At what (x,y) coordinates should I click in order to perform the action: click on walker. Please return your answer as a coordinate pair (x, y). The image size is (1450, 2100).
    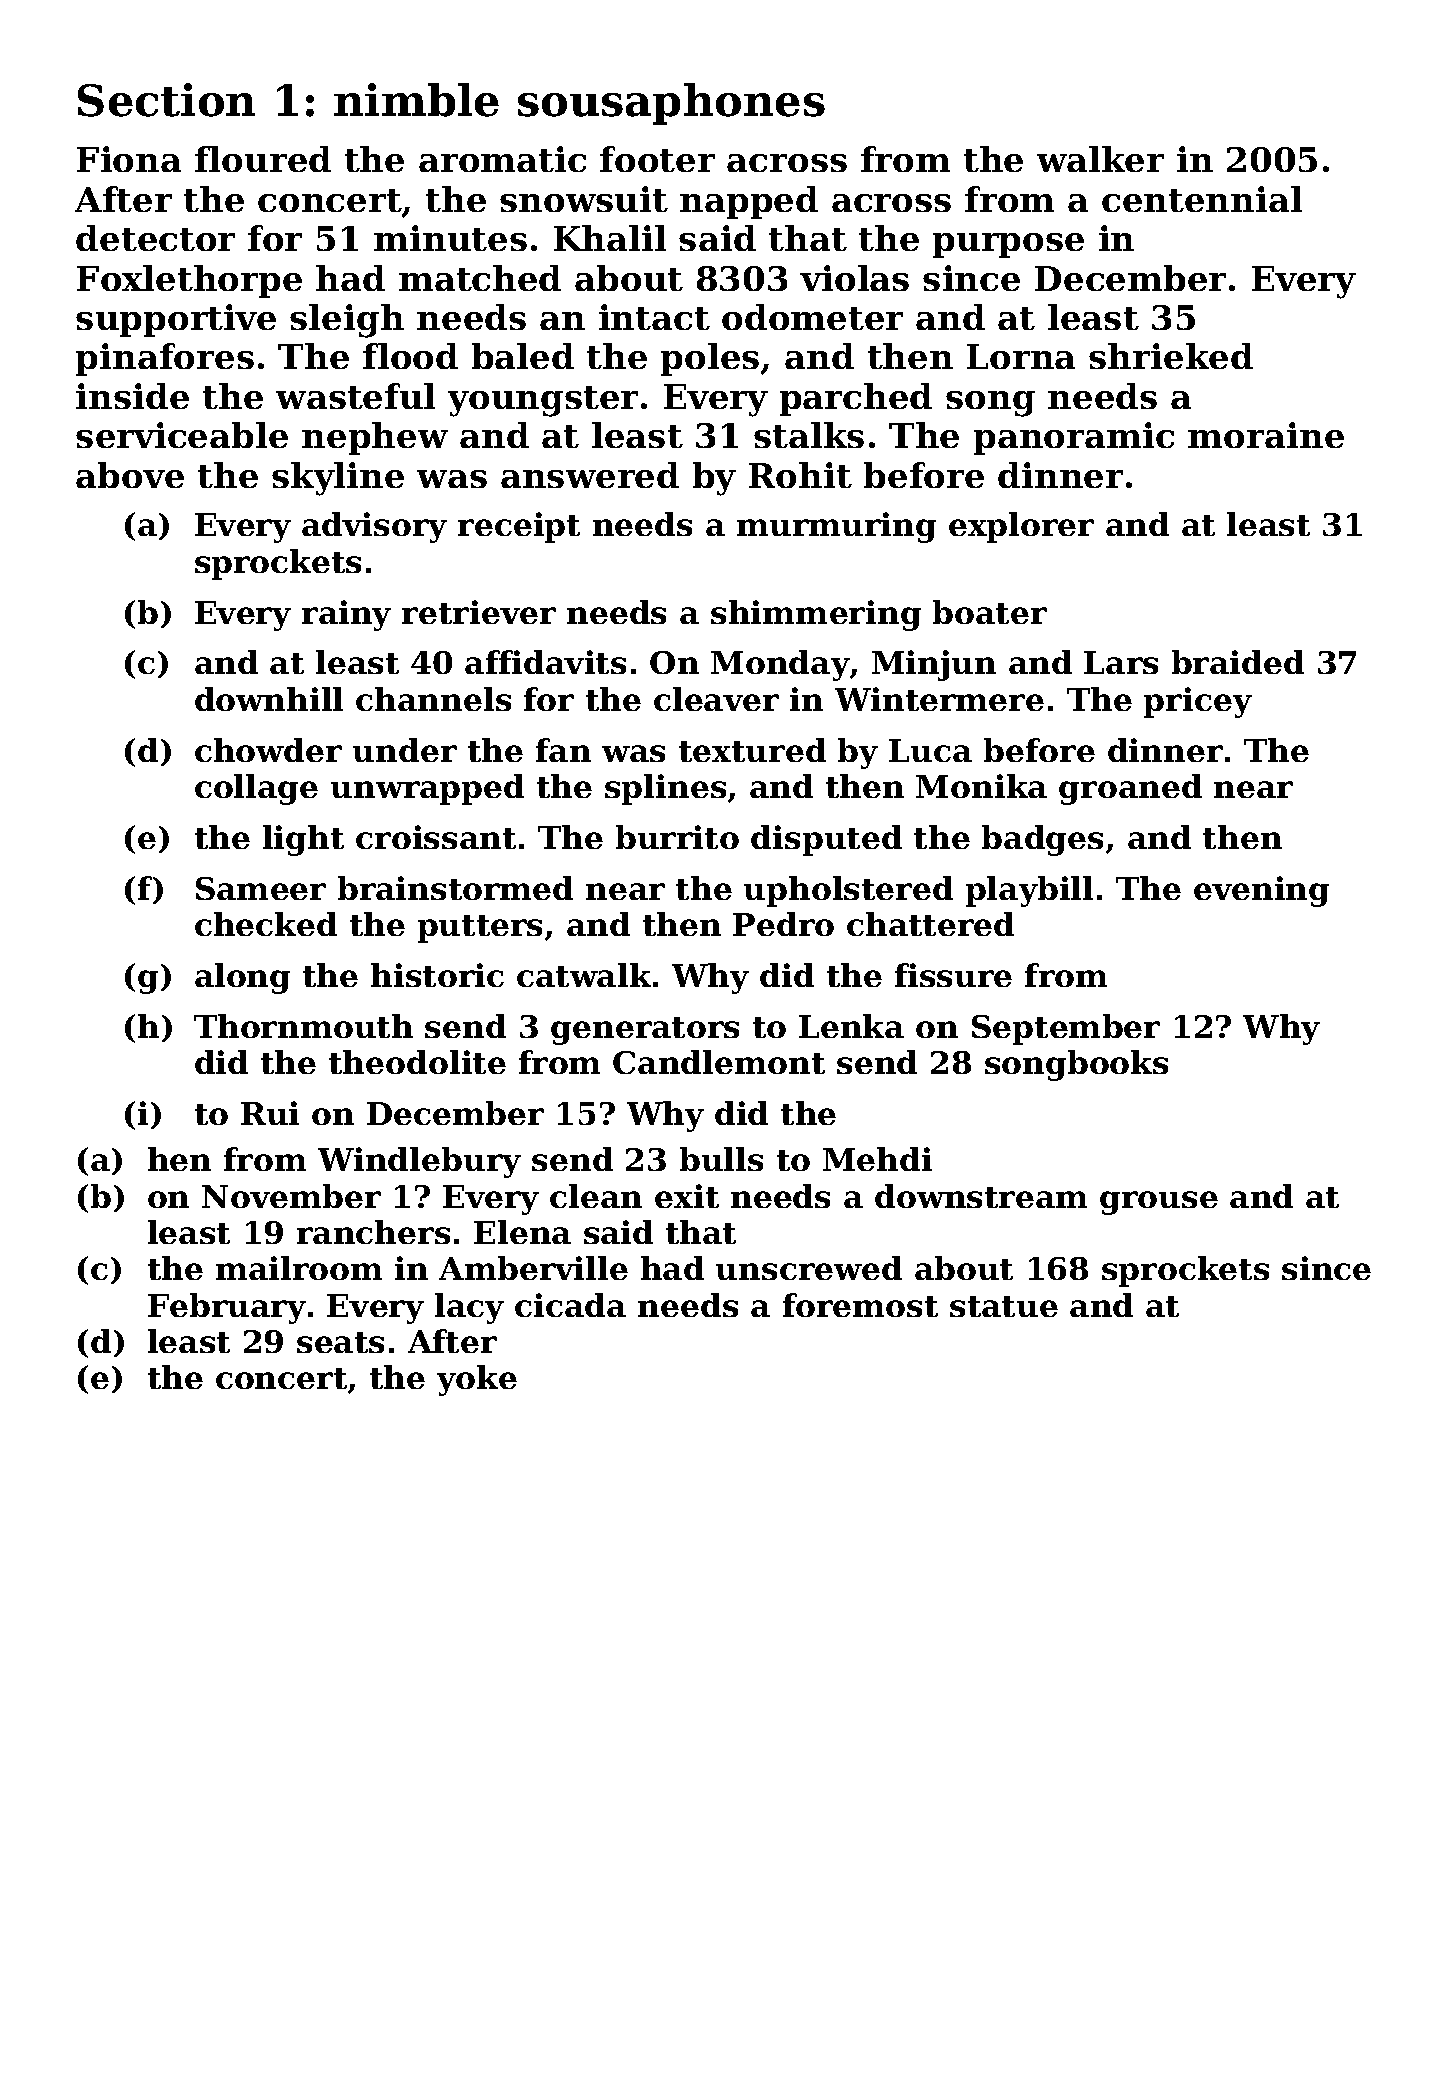
    Looking at the image, I should click on (1100, 159).
